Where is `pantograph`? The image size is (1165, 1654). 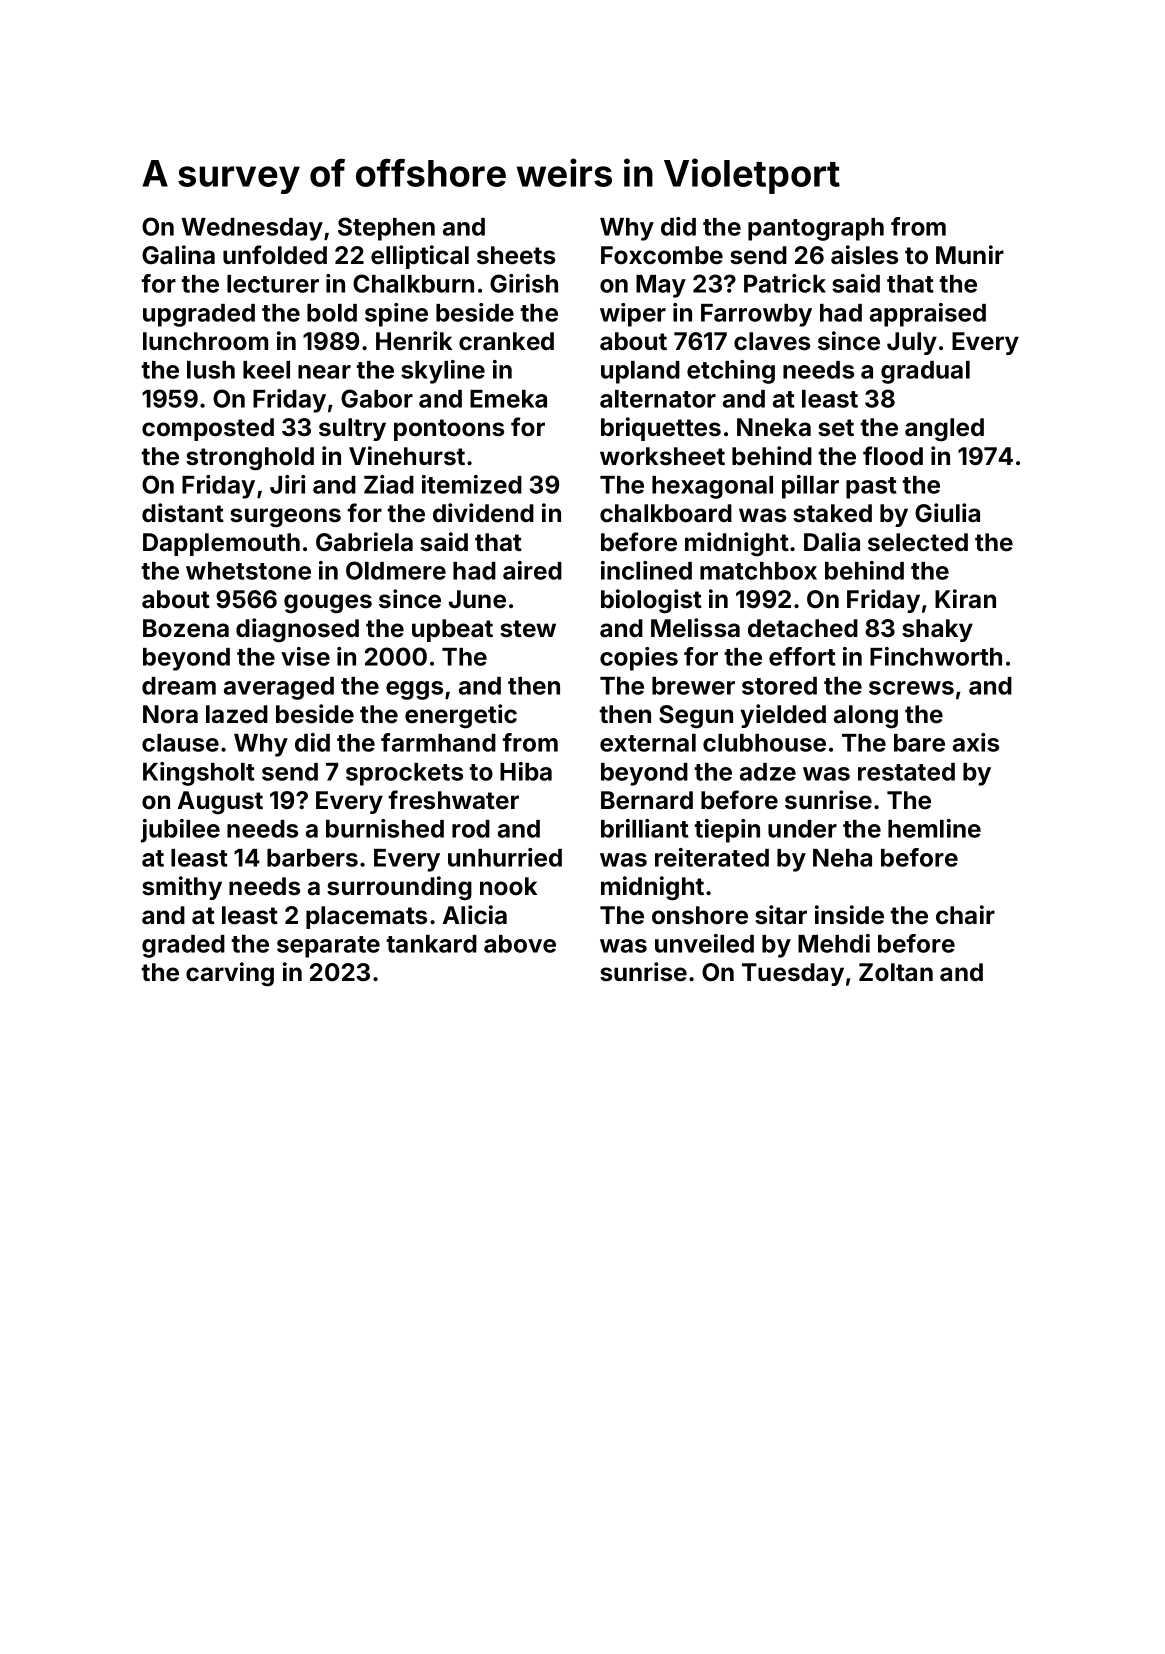
pantograph is located at coordinates (816, 229).
